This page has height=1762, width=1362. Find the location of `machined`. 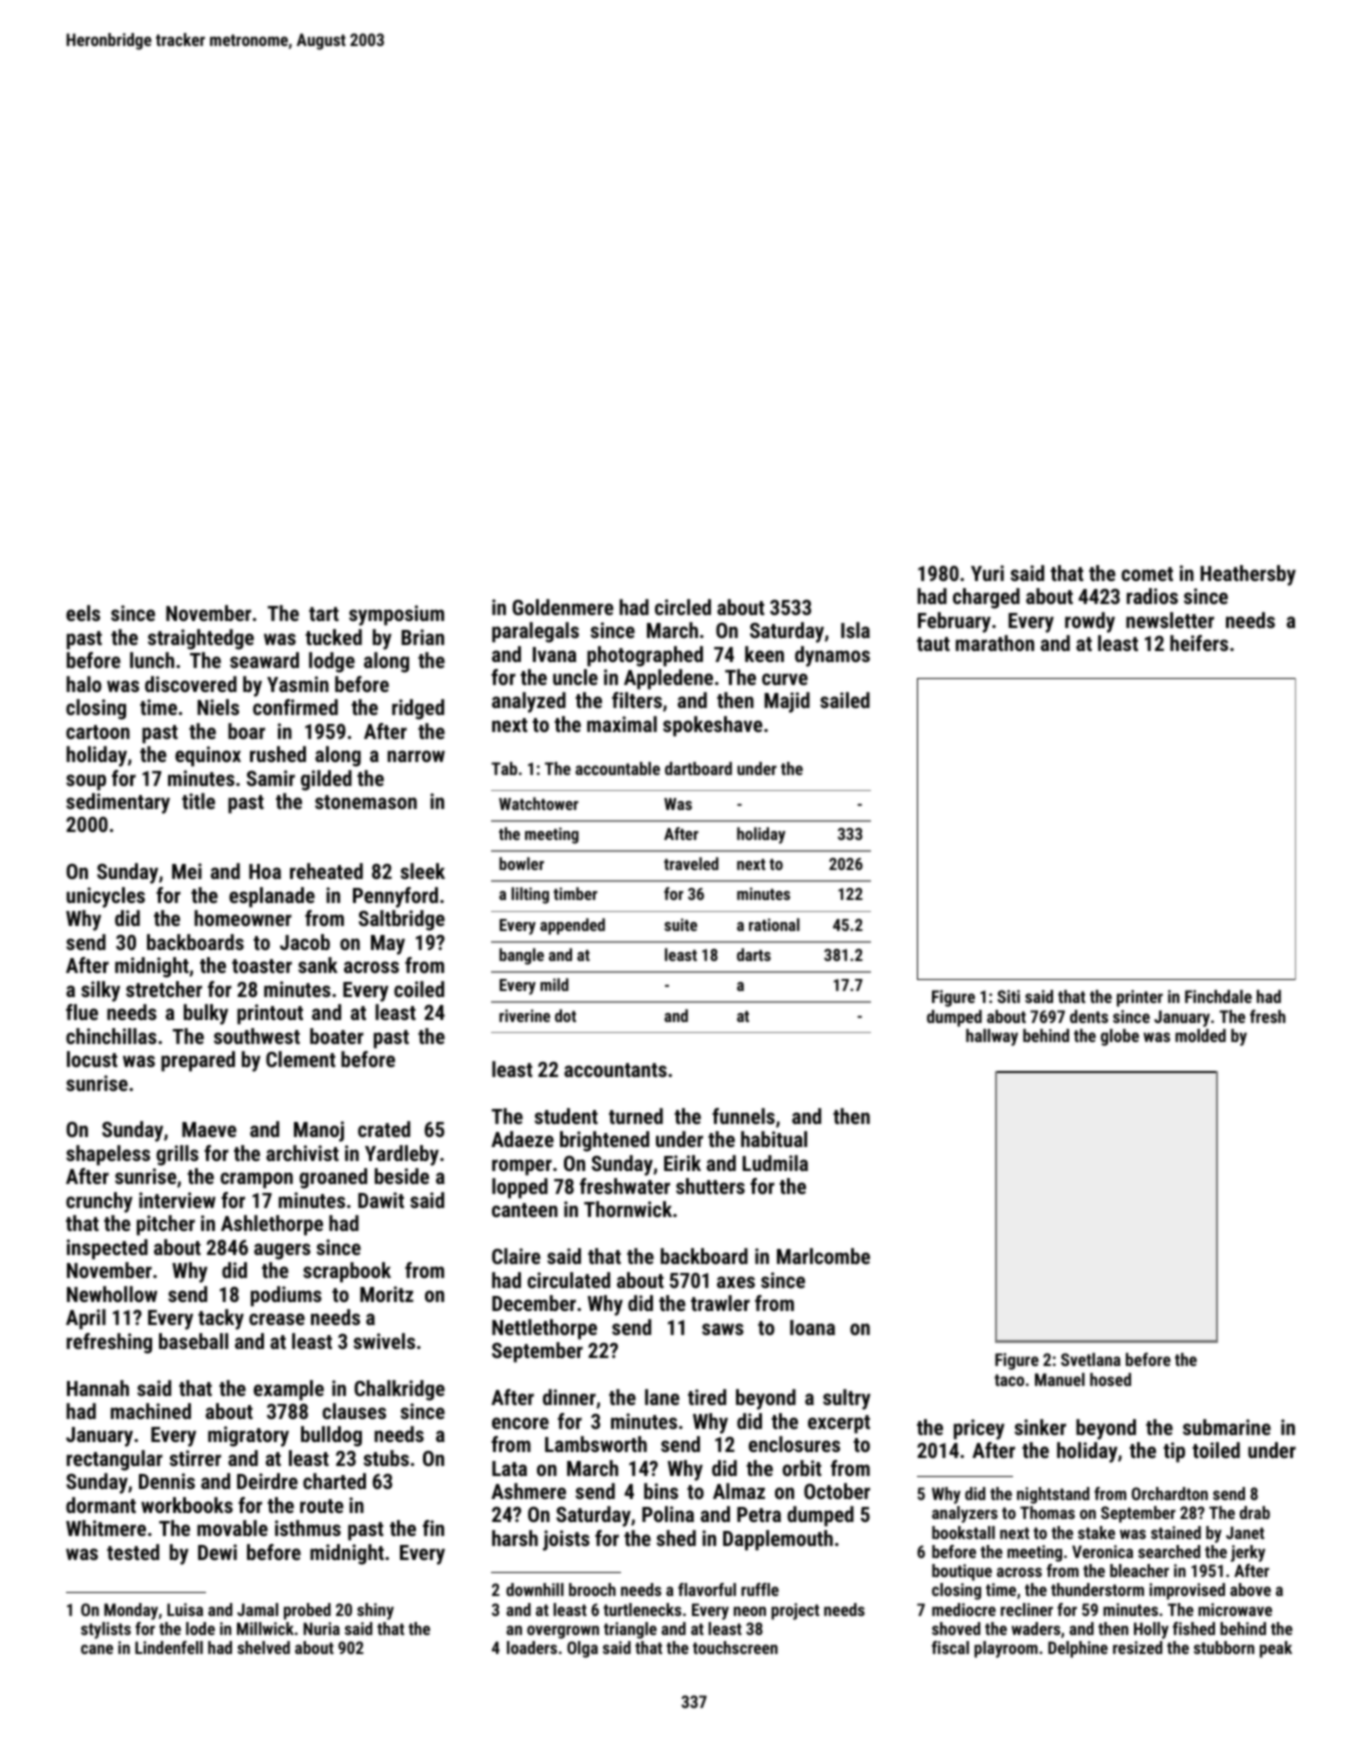

machined is located at coordinates (151, 1411).
